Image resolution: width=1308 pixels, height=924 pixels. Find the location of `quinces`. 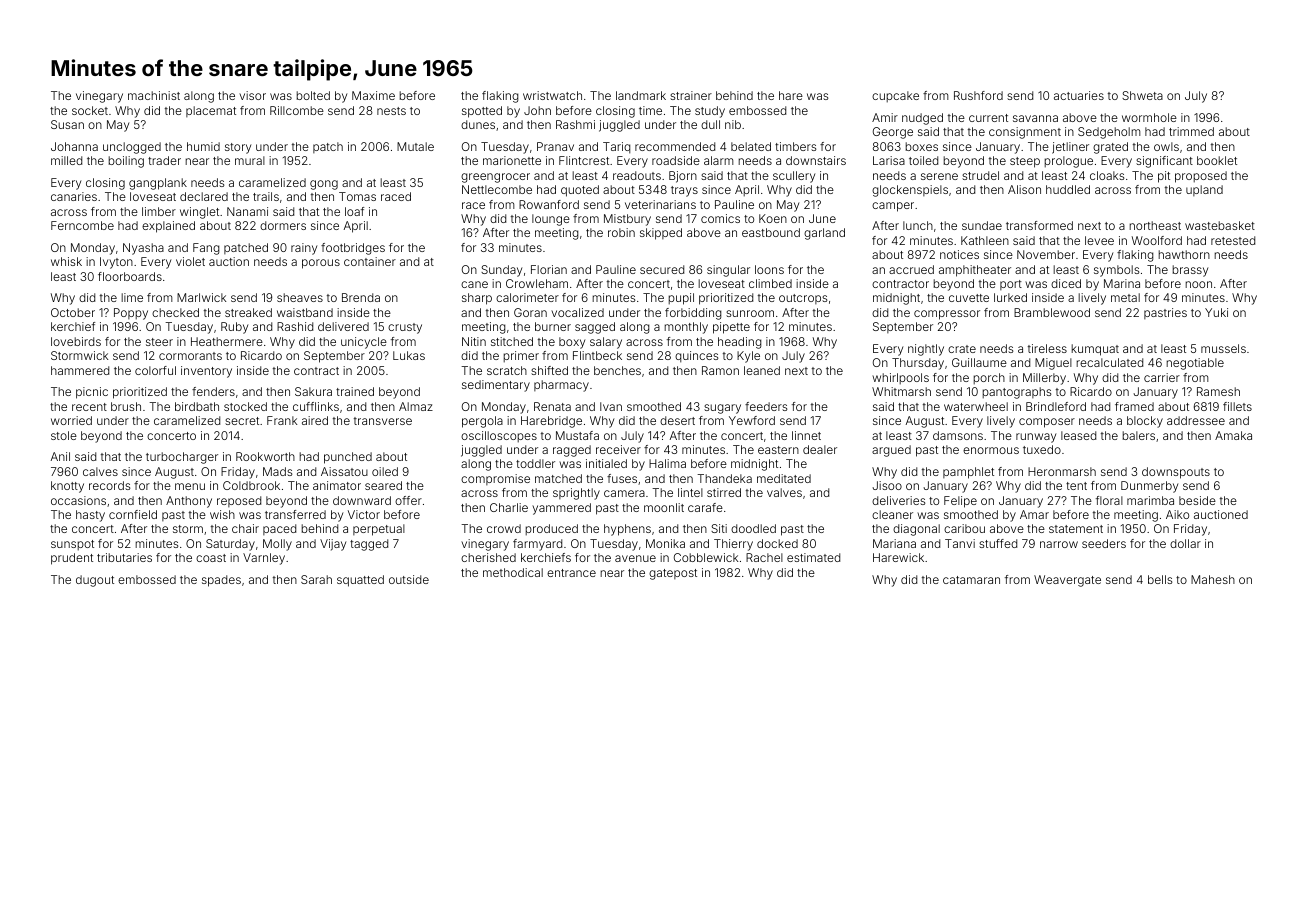

quinces is located at coordinates (696, 357).
